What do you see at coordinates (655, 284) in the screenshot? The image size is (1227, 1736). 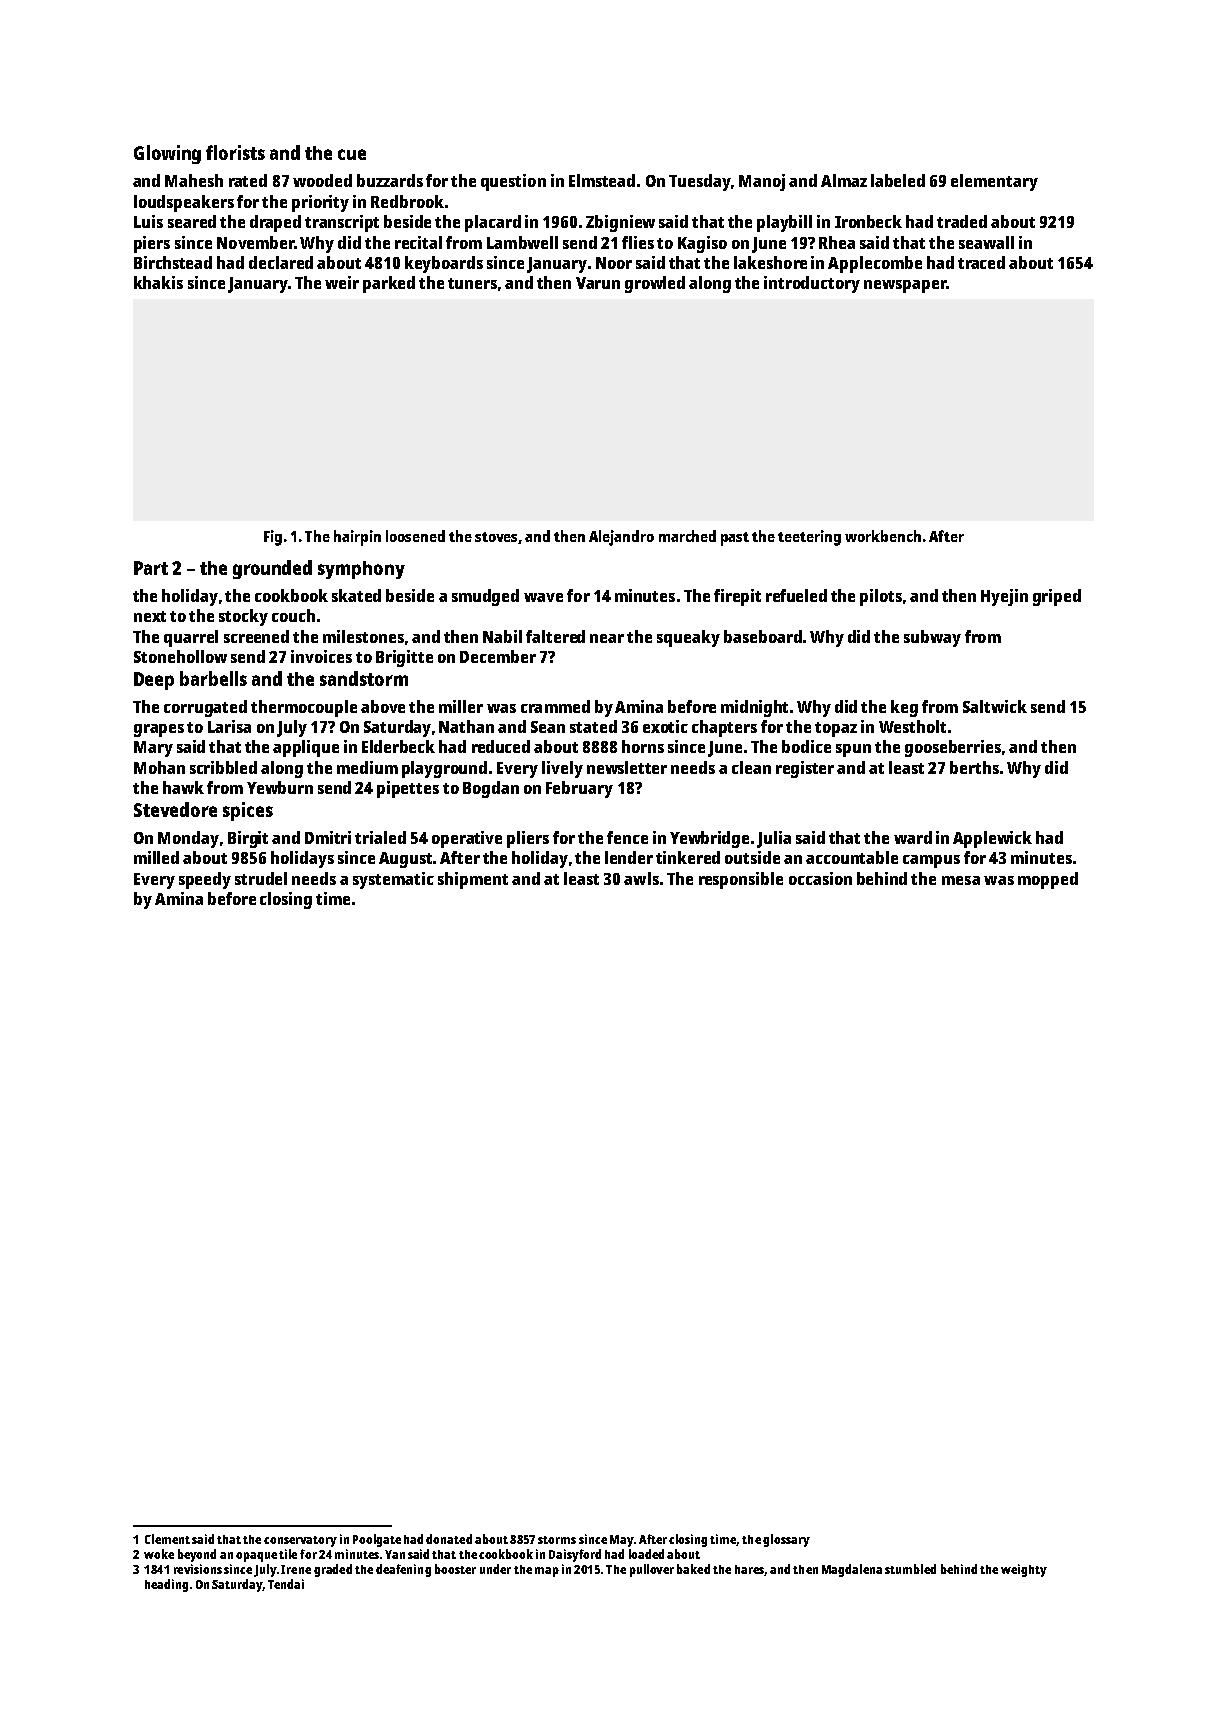 I see `growled` at bounding box center [655, 284].
